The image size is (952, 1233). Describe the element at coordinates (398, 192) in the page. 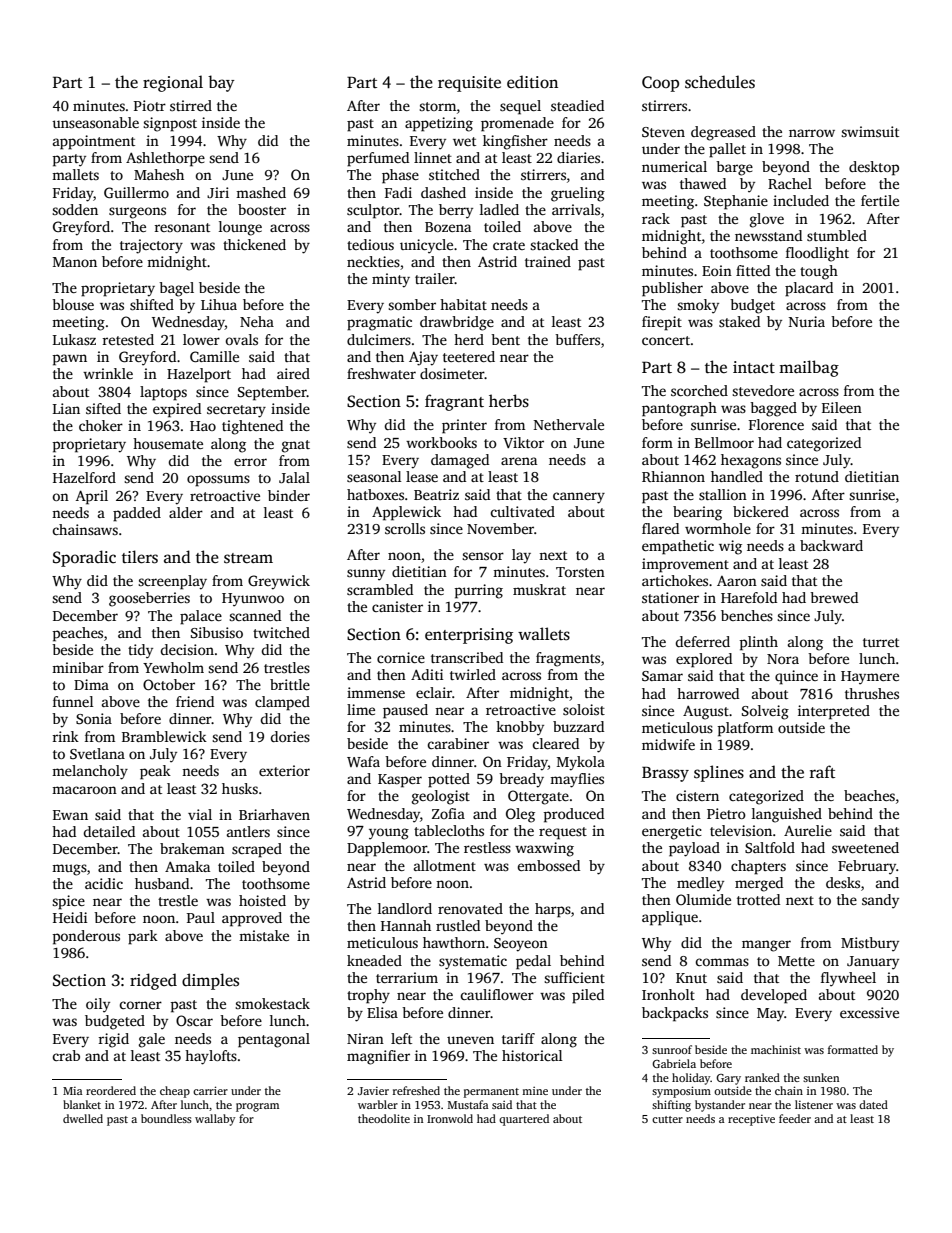

I see `Fadi` at that location.
